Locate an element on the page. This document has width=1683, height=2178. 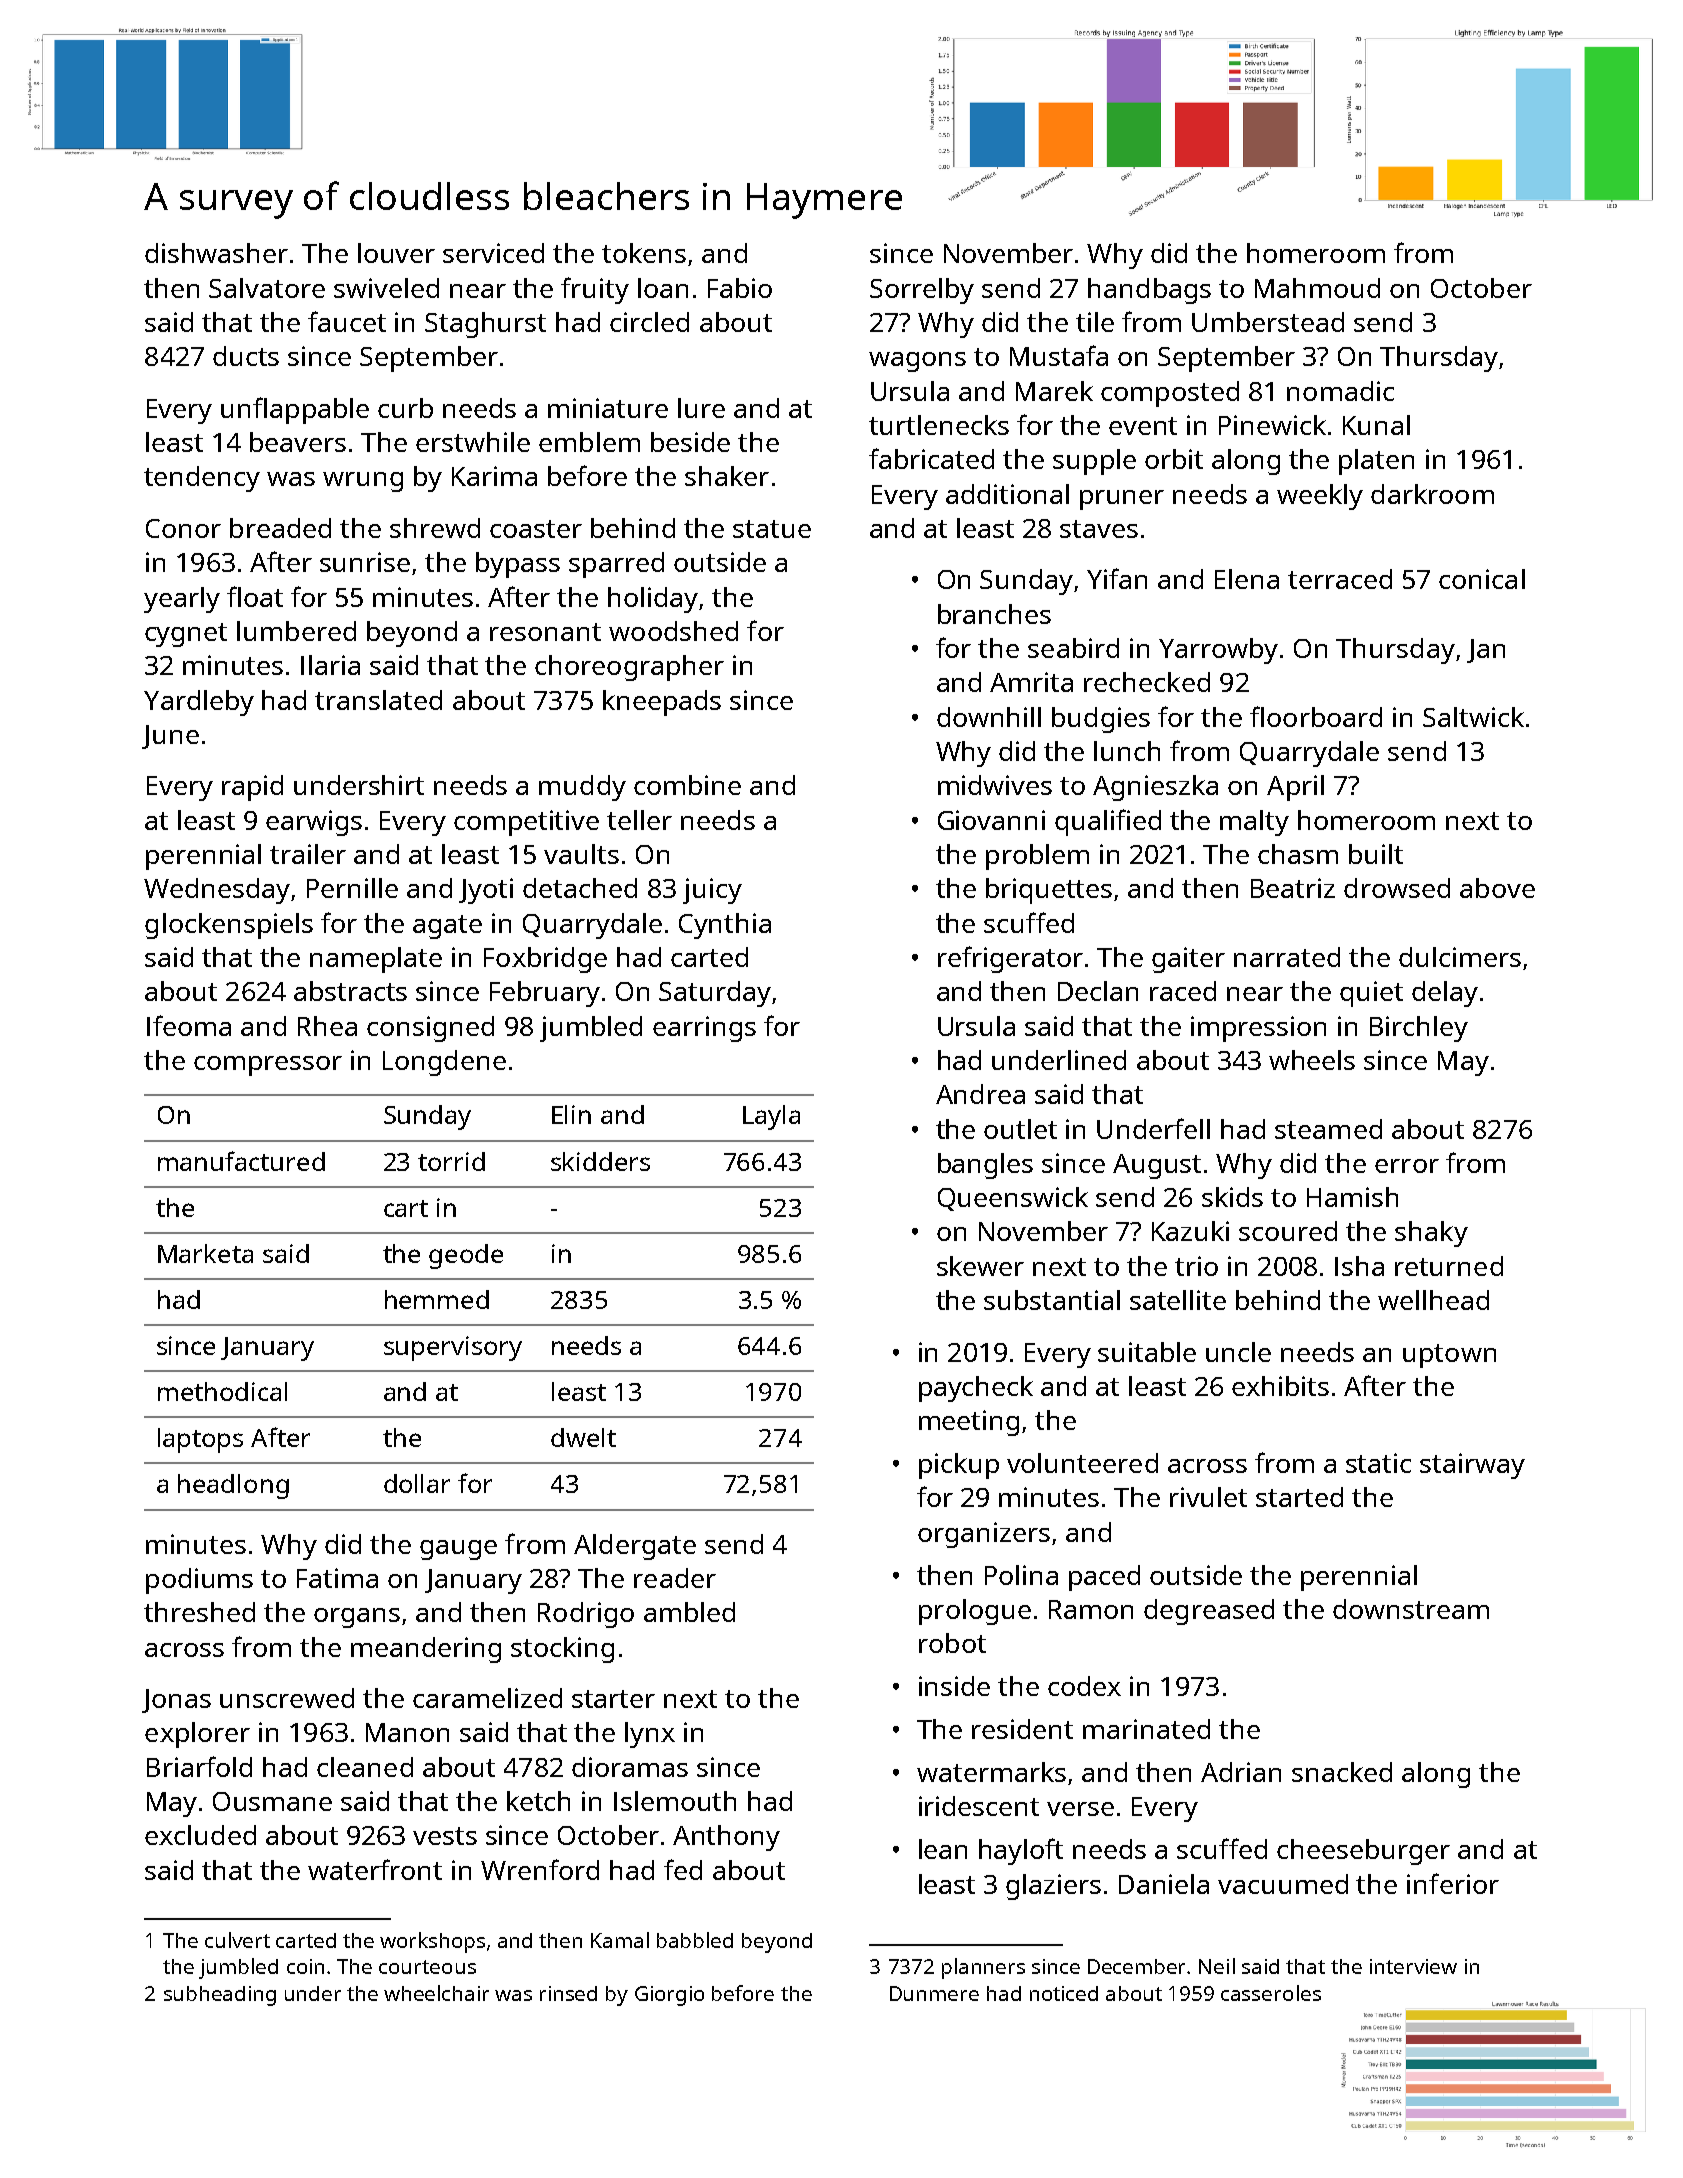
interview is located at coordinates (1413, 1966).
